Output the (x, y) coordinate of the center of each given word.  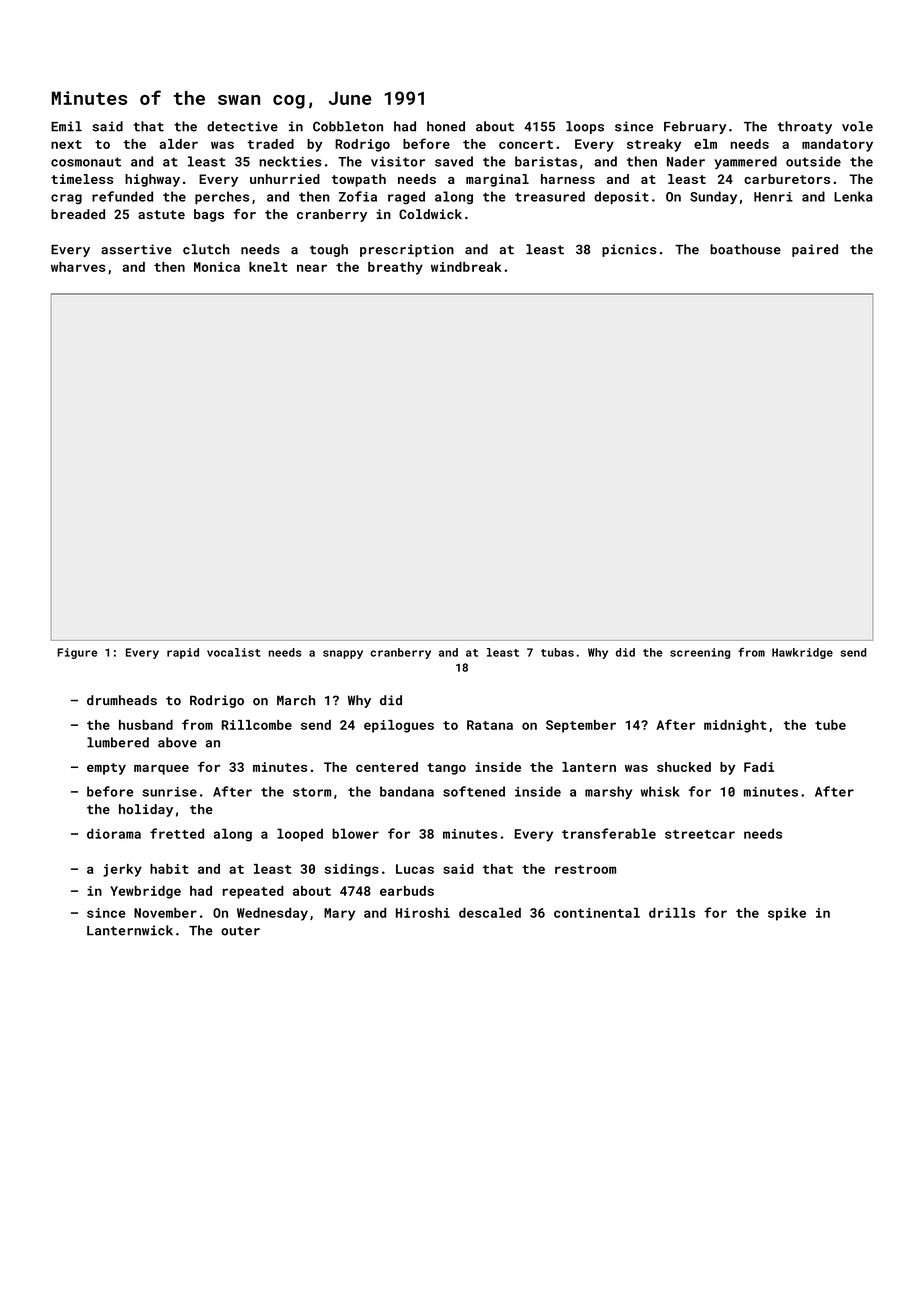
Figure (77, 653)
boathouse (745, 249)
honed (446, 126)
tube (830, 725)
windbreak (466, 267)
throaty (804, 127)
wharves (78, 267)
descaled (490, 912)
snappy (343, 654)
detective (242, 126)
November (165, 913)
